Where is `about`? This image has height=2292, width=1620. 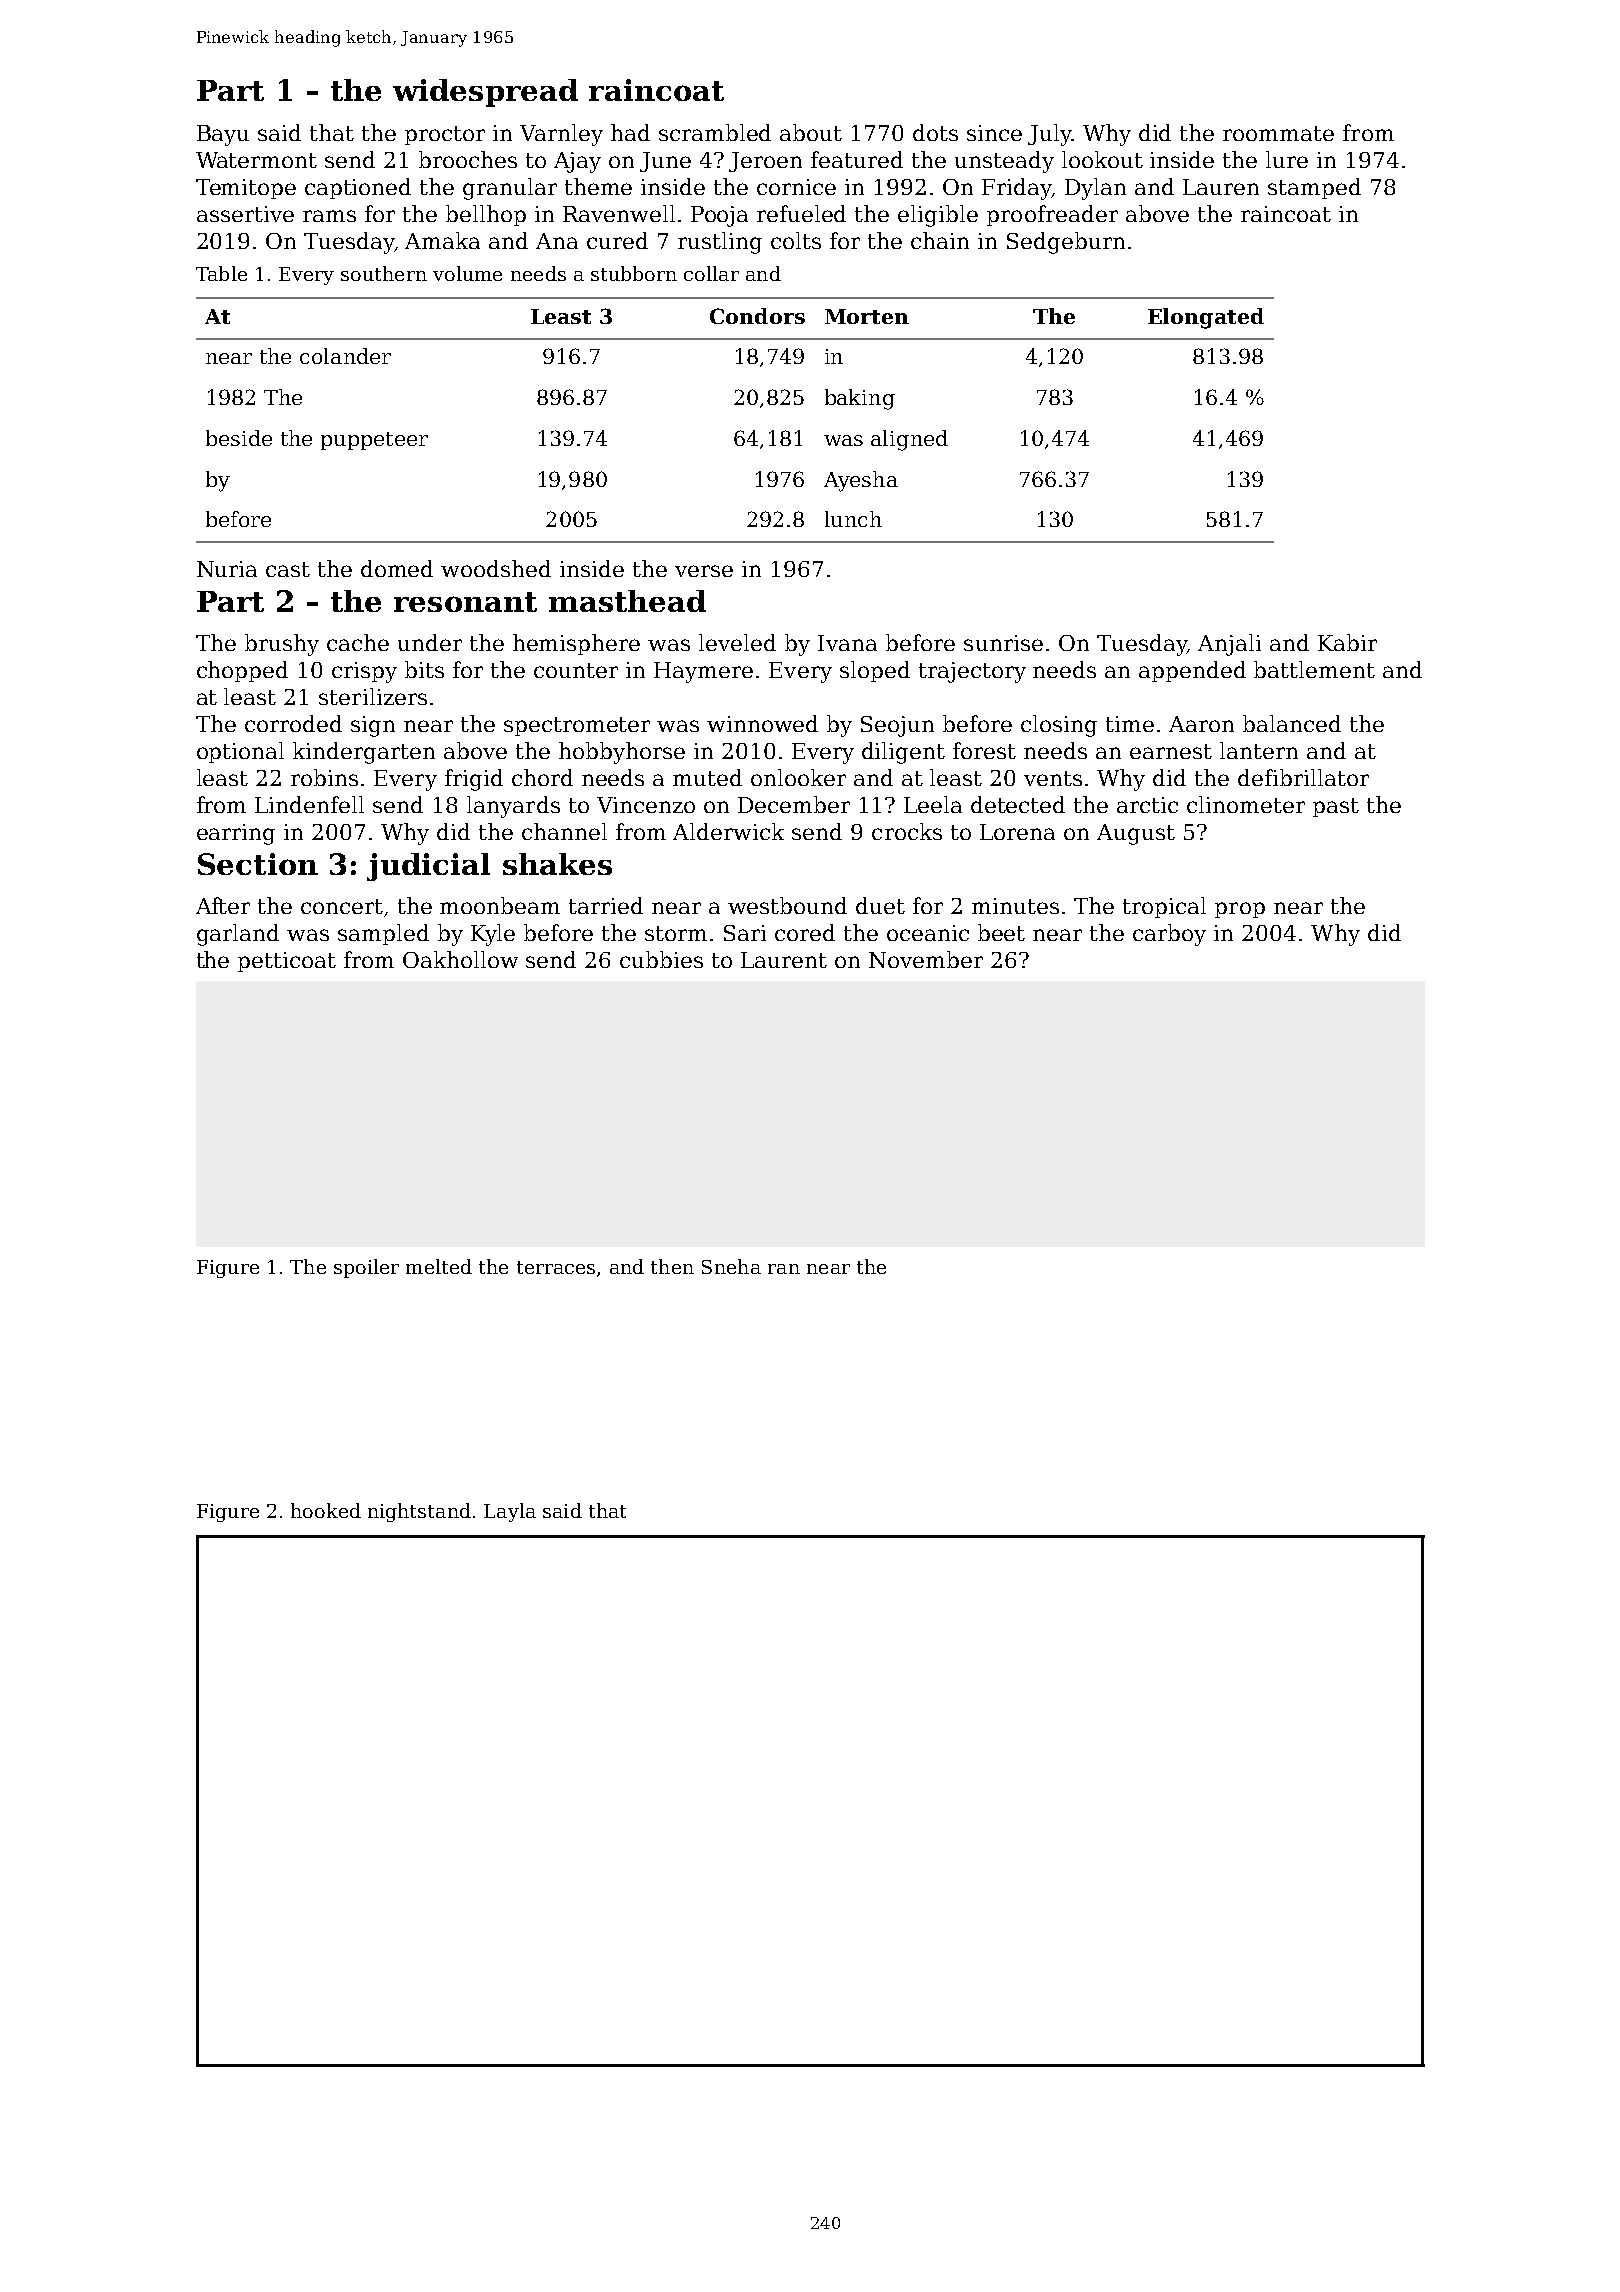
about is located at coordinates (811, 132).
